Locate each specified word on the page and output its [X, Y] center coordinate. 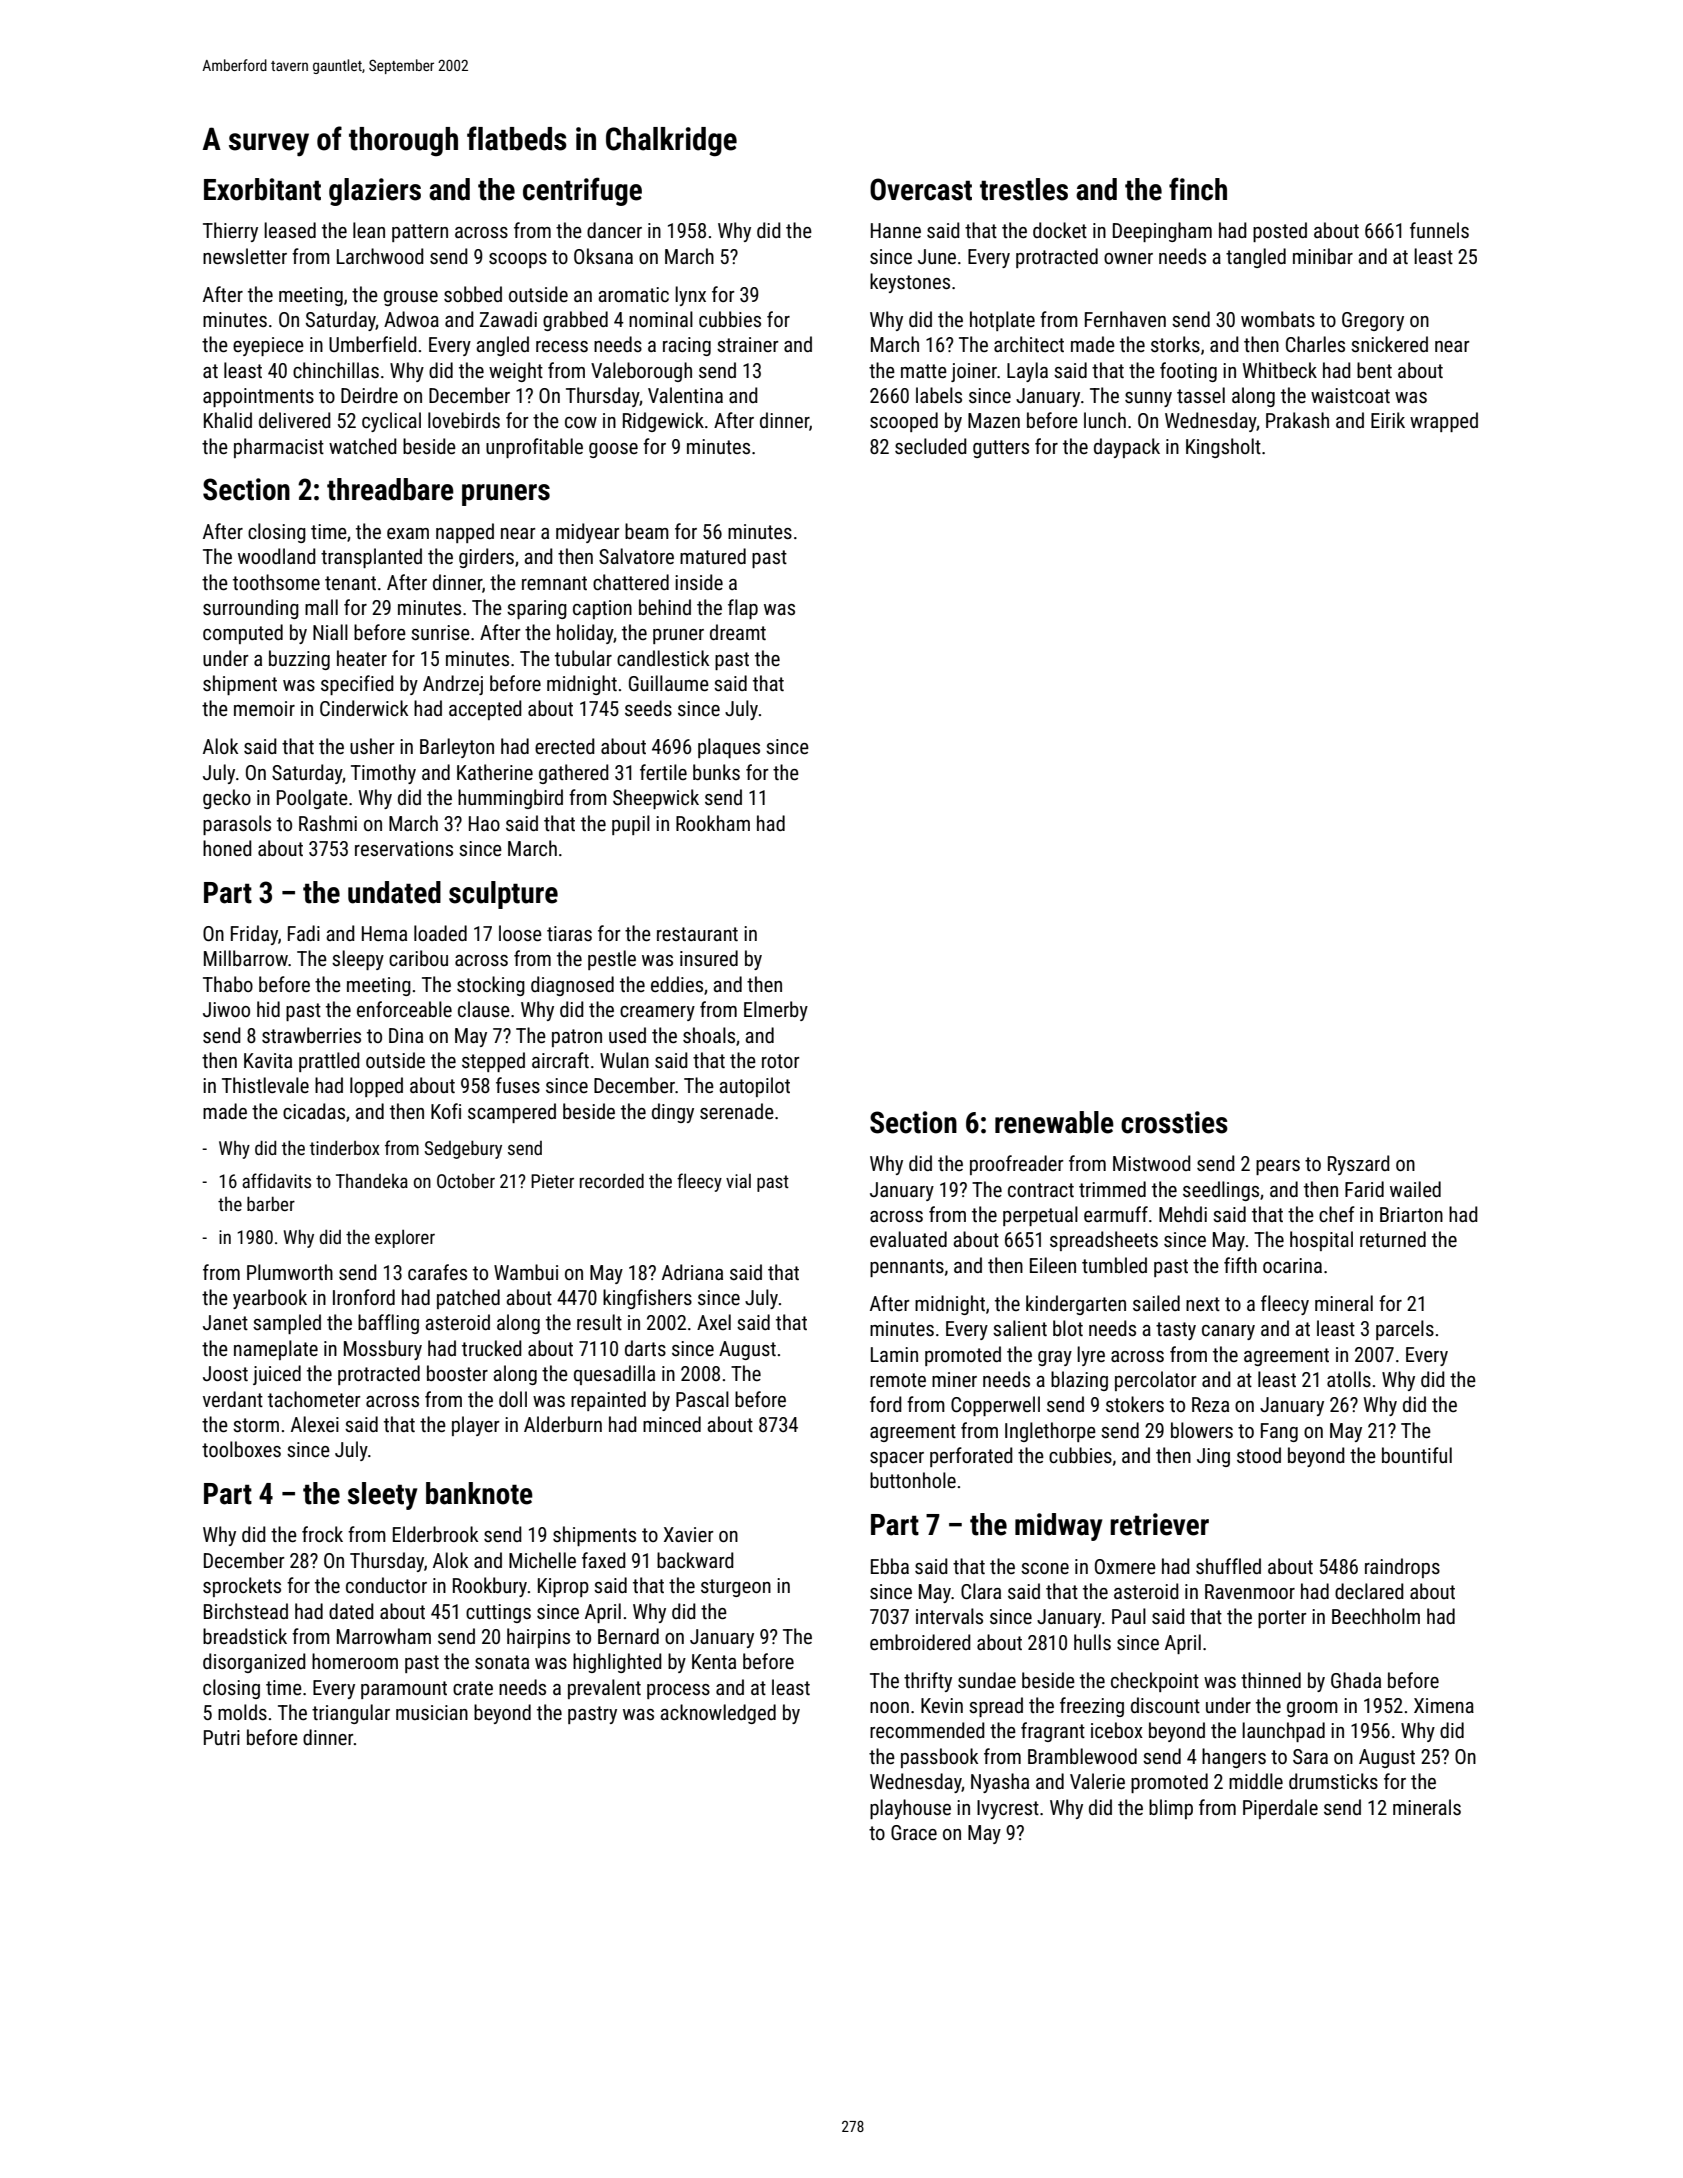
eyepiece [268, 346]
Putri [222, 1737]
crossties [1174, 1122]
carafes [437, 1272]
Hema [384, 933]
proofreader [1017, 1165]
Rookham [713, 823]
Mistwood [1152, 1163]
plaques [729, 748]
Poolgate [312, 799]
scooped [904, 422]
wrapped [1444, 422]
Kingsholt [1223, 448]
